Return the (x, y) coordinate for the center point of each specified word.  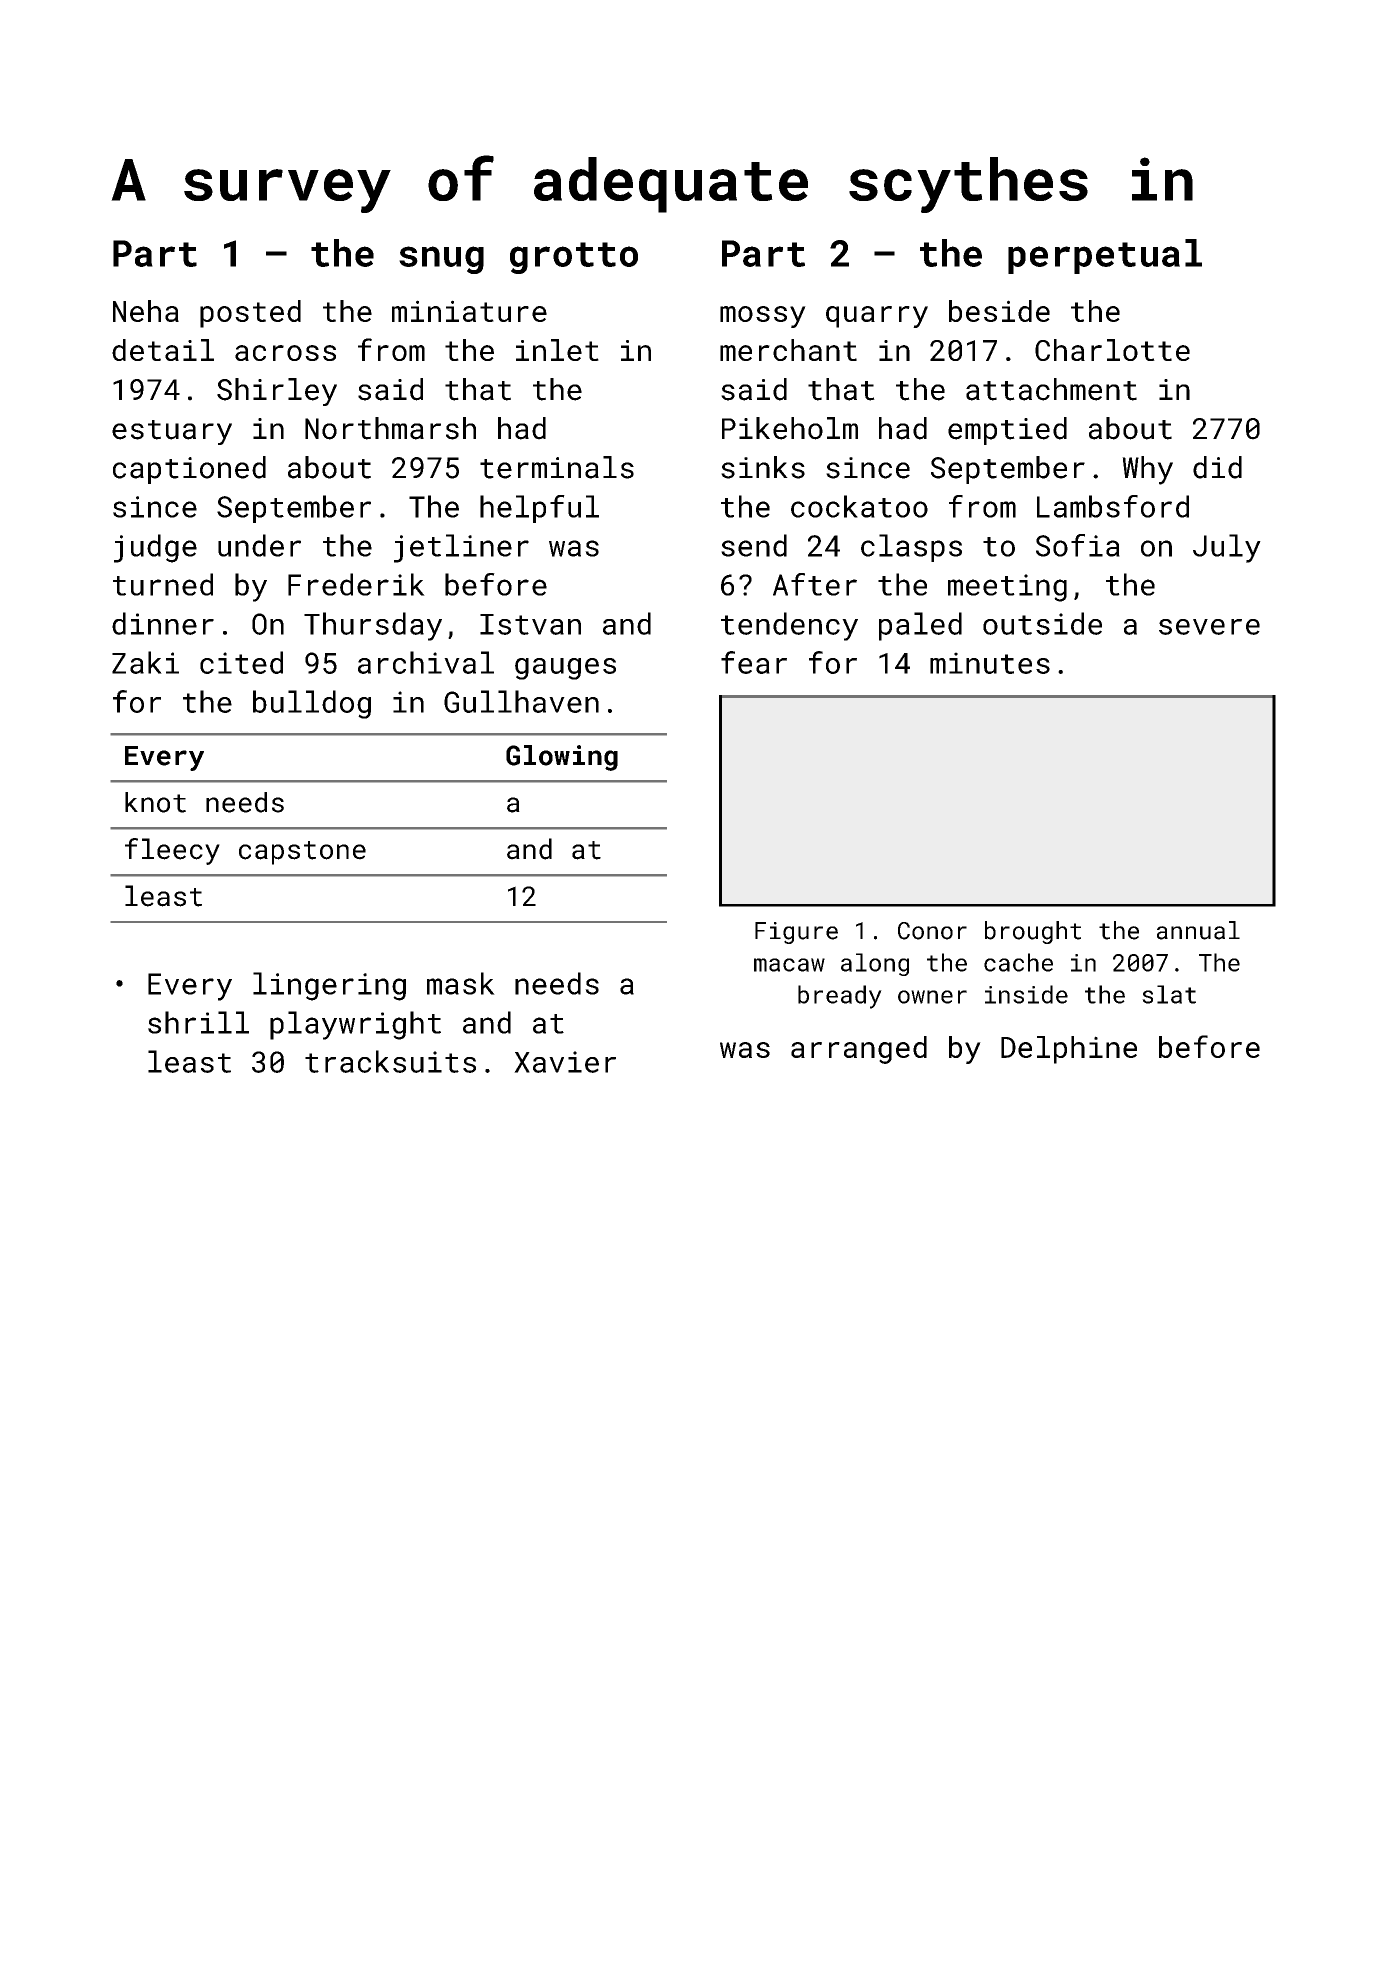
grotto (574, 258)
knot (155, 802)
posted (250, 314)
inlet (557, 350)
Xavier (565, 1062)
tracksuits (390, 1061)
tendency (789, 626)
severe (1209, 627)
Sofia (1078, 545)
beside (999, 311)
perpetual (1105, 256)
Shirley (277, 392)
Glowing (562, 758)
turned (163, 584)
